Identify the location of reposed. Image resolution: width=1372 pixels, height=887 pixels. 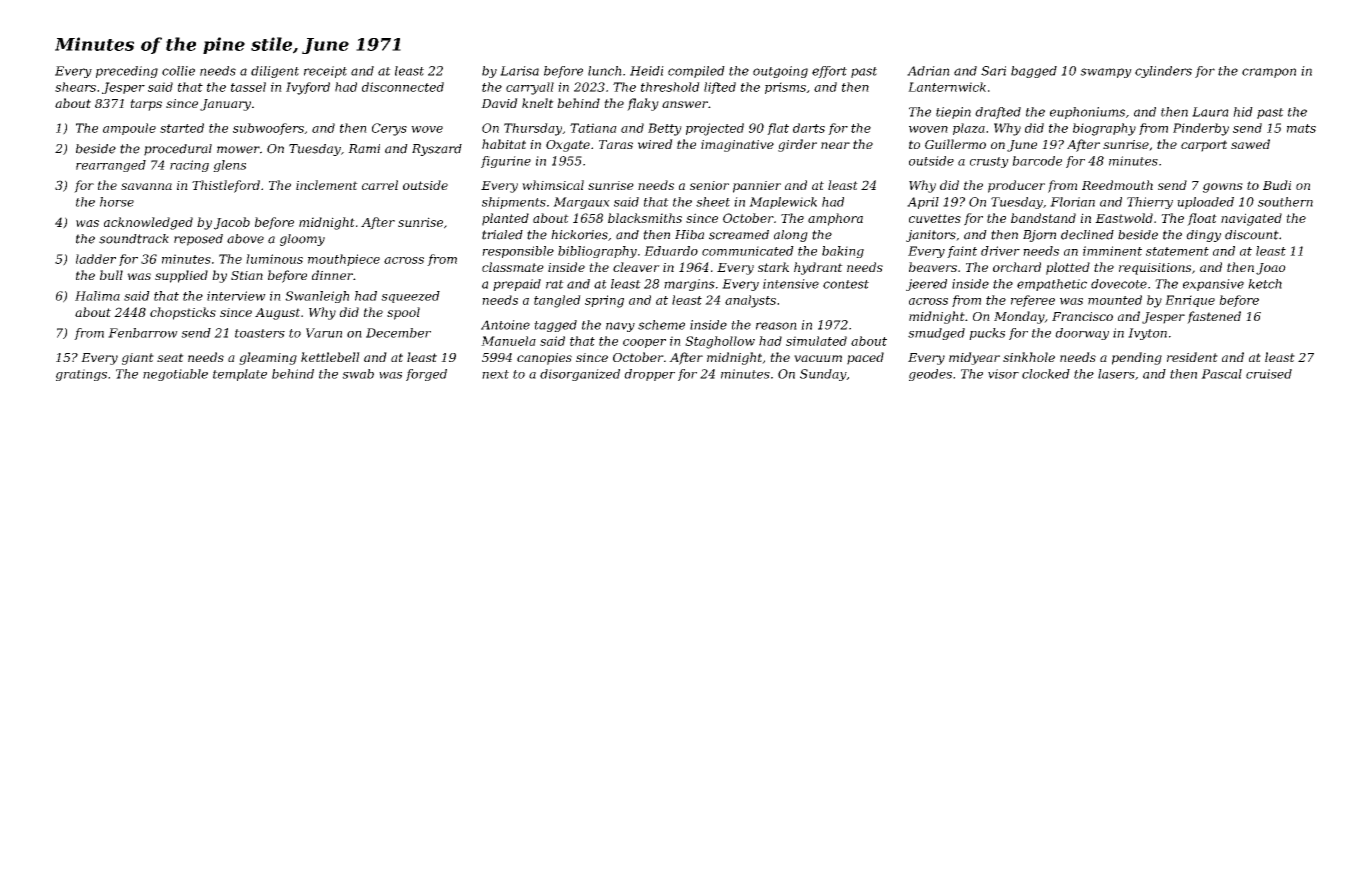
(198, 240).
